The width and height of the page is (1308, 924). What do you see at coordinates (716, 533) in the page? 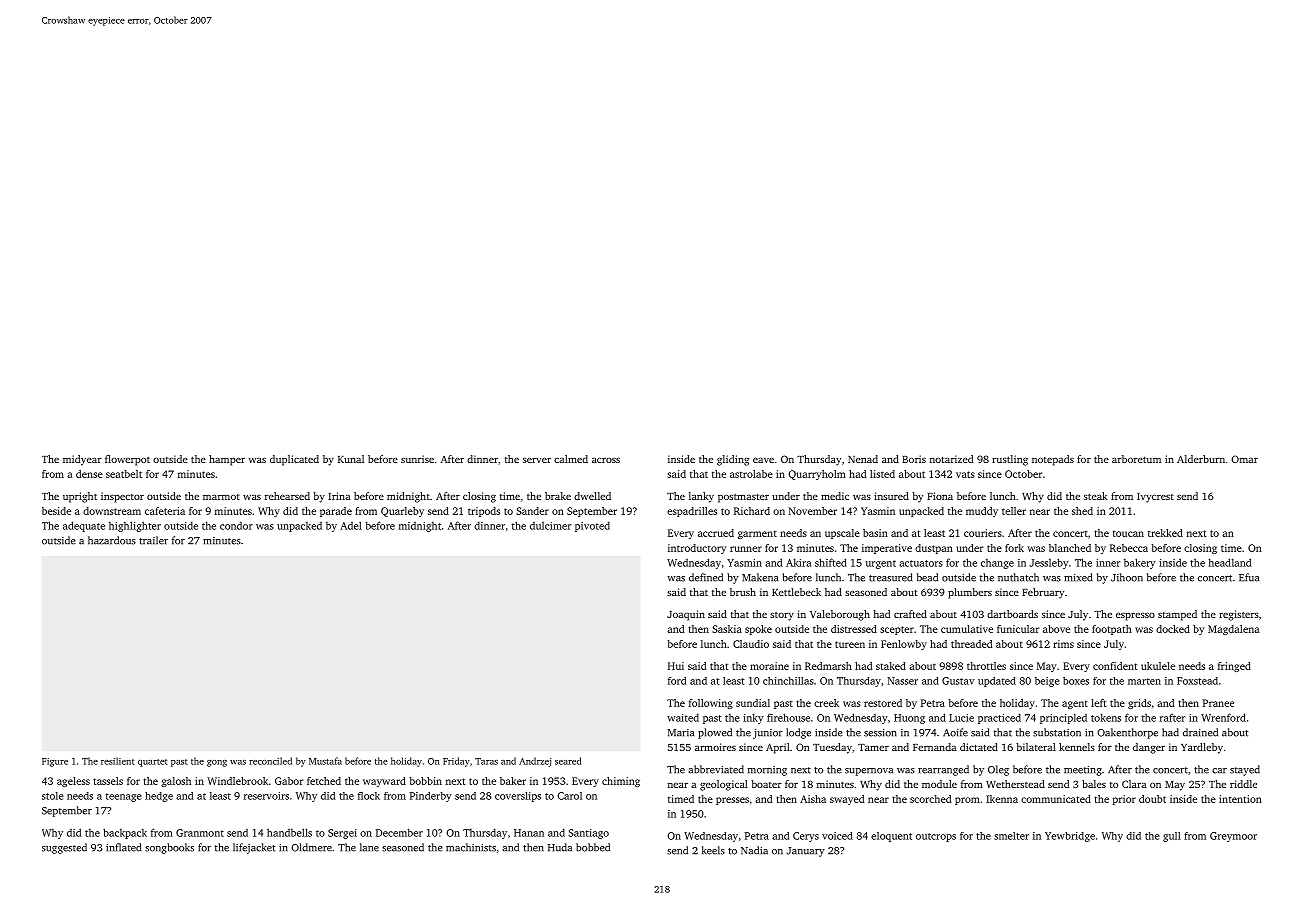
I see `accrued` at bounding box center [716, 533].
